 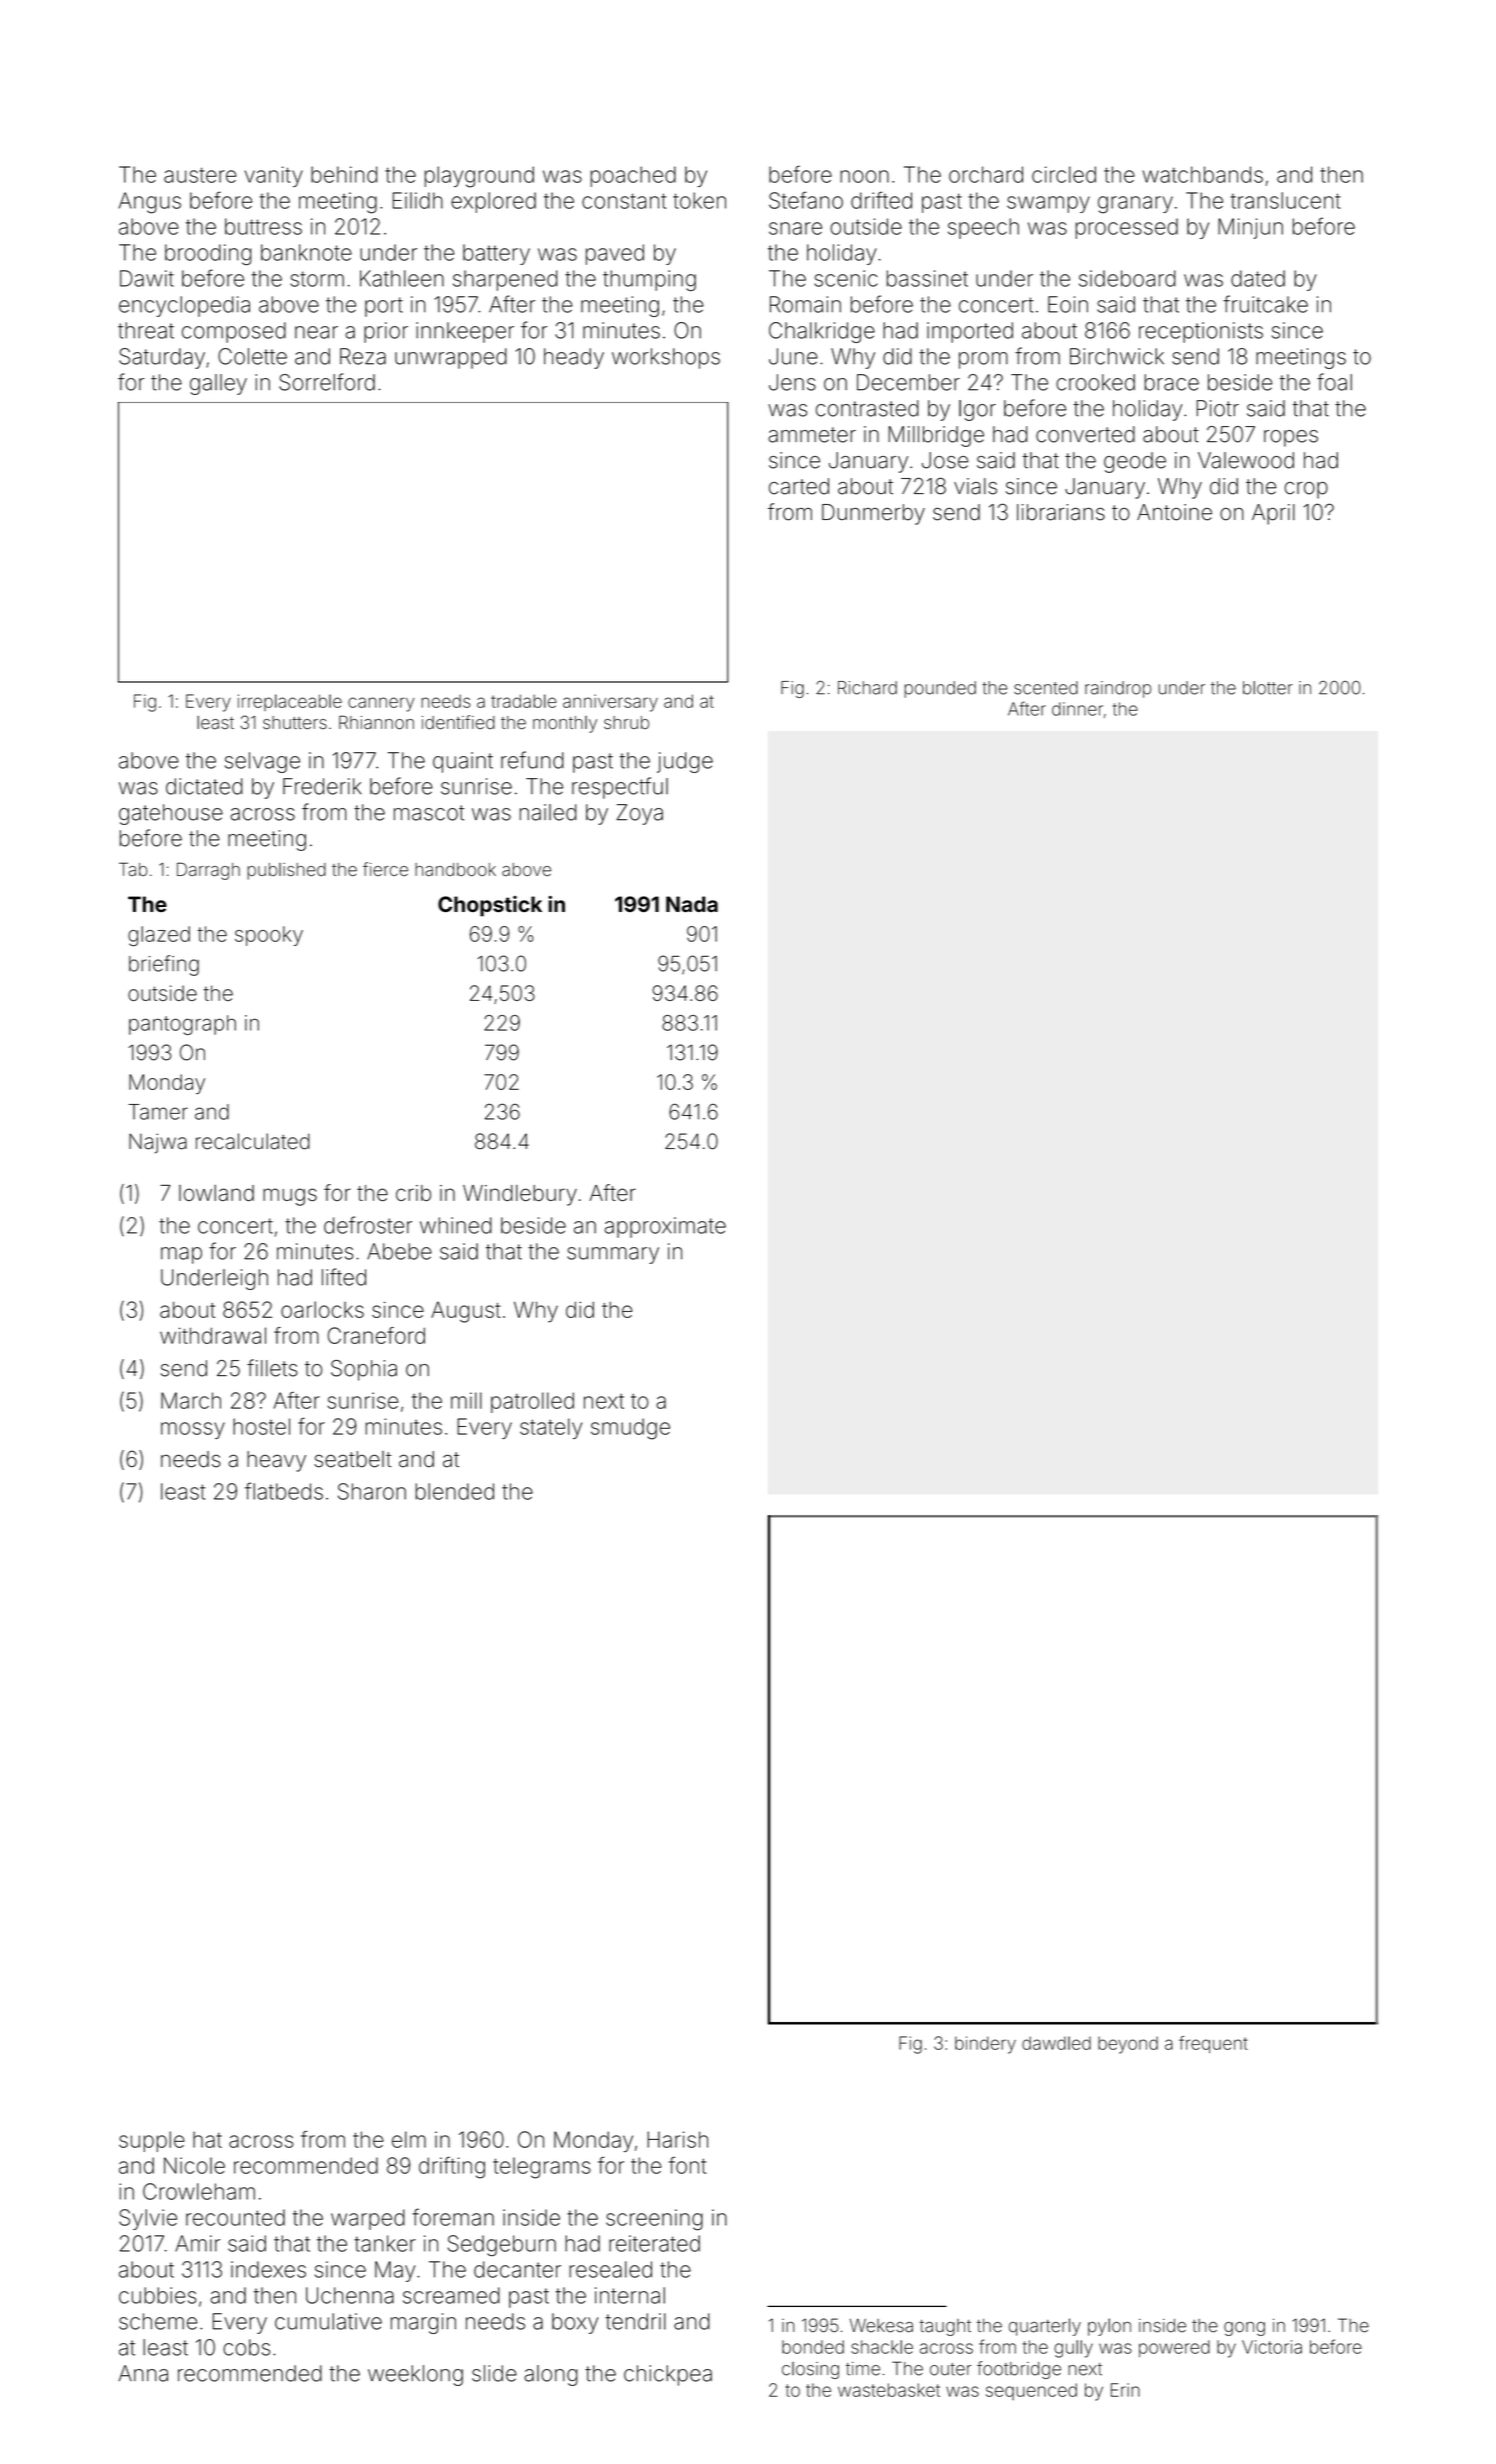 I want to click on frequent, so click(x=1213, y=2044).
